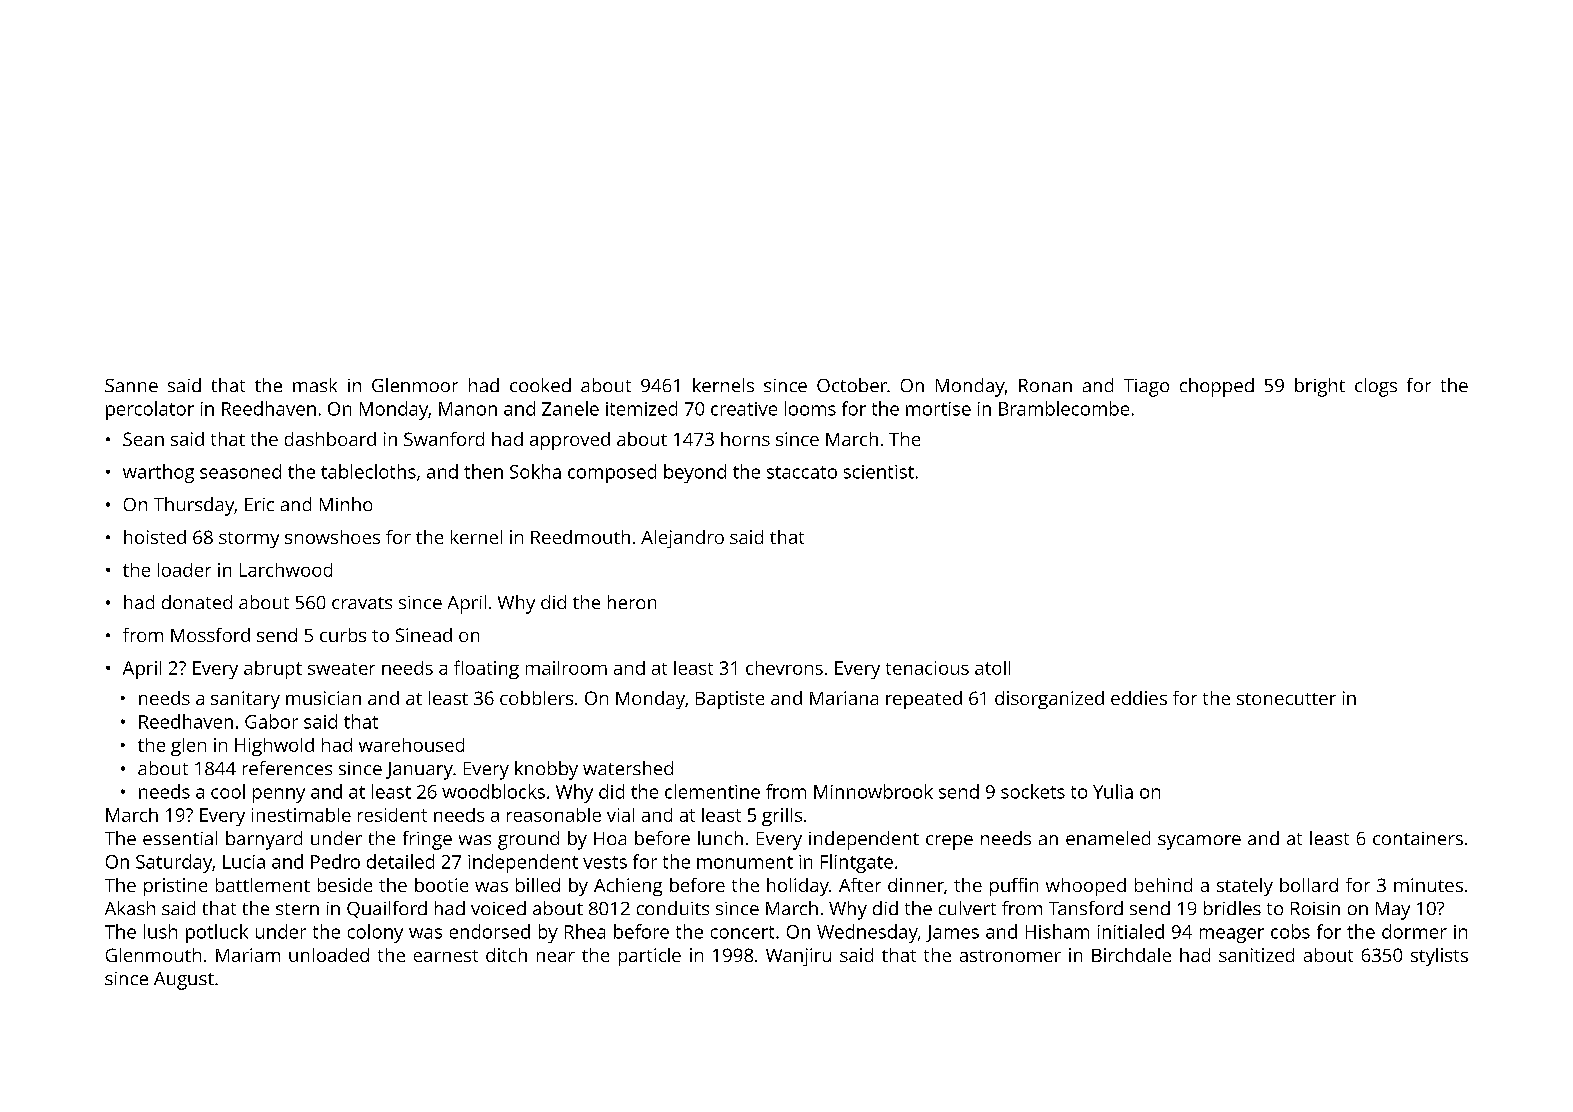 The width and height of the screenshot is (1573, 1112). I want to click on October, so click(852, 385).
